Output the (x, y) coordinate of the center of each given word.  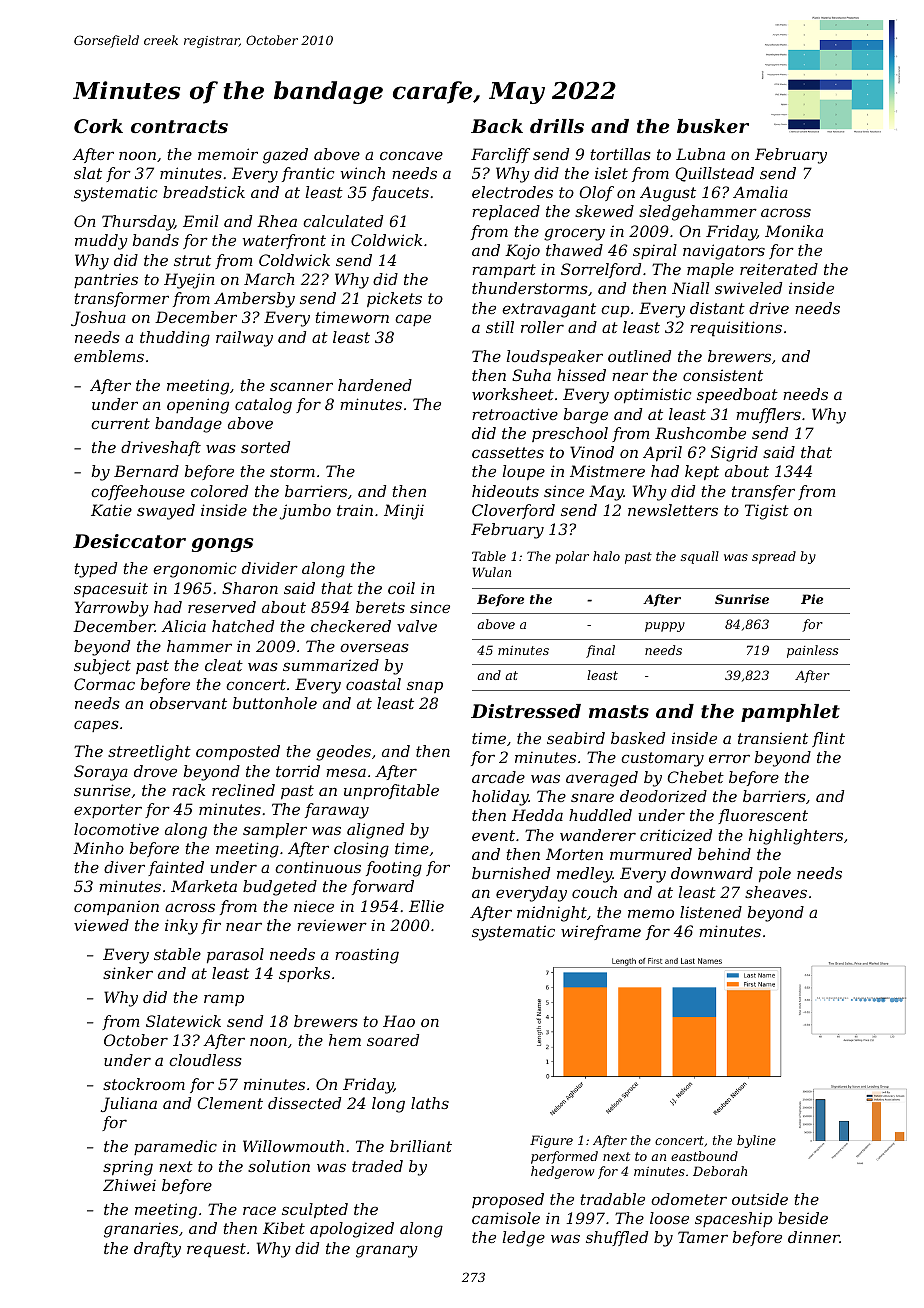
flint (828, 739)
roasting (367, 956)
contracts (179, 126)
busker (713, 126)
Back (497, 126)
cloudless (205, 1060)
